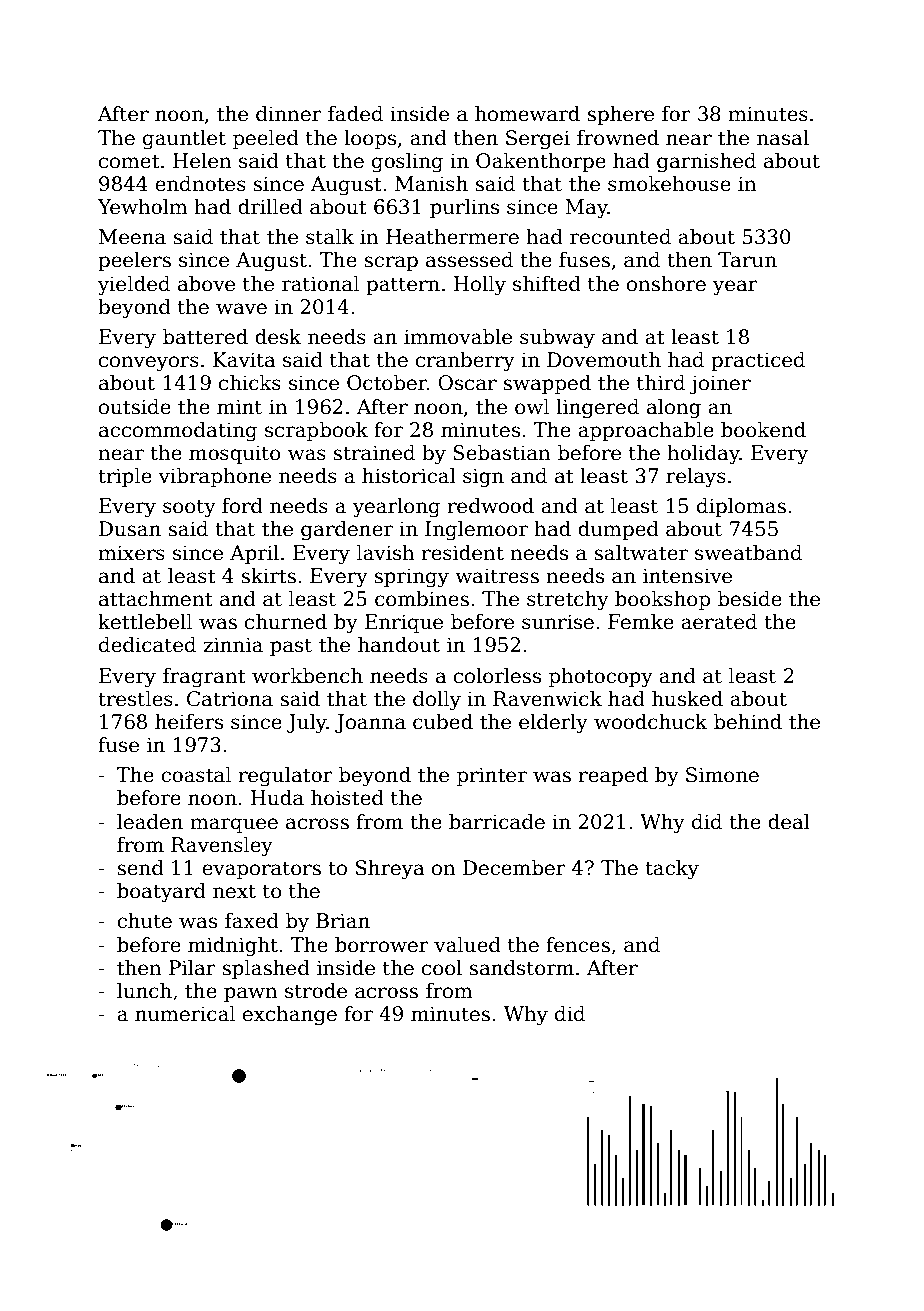 This screenshot has width=924, height=1311. Describe the element at coordinates (476, 531) in the screenshot. I see `Inglemoor` at that location.
